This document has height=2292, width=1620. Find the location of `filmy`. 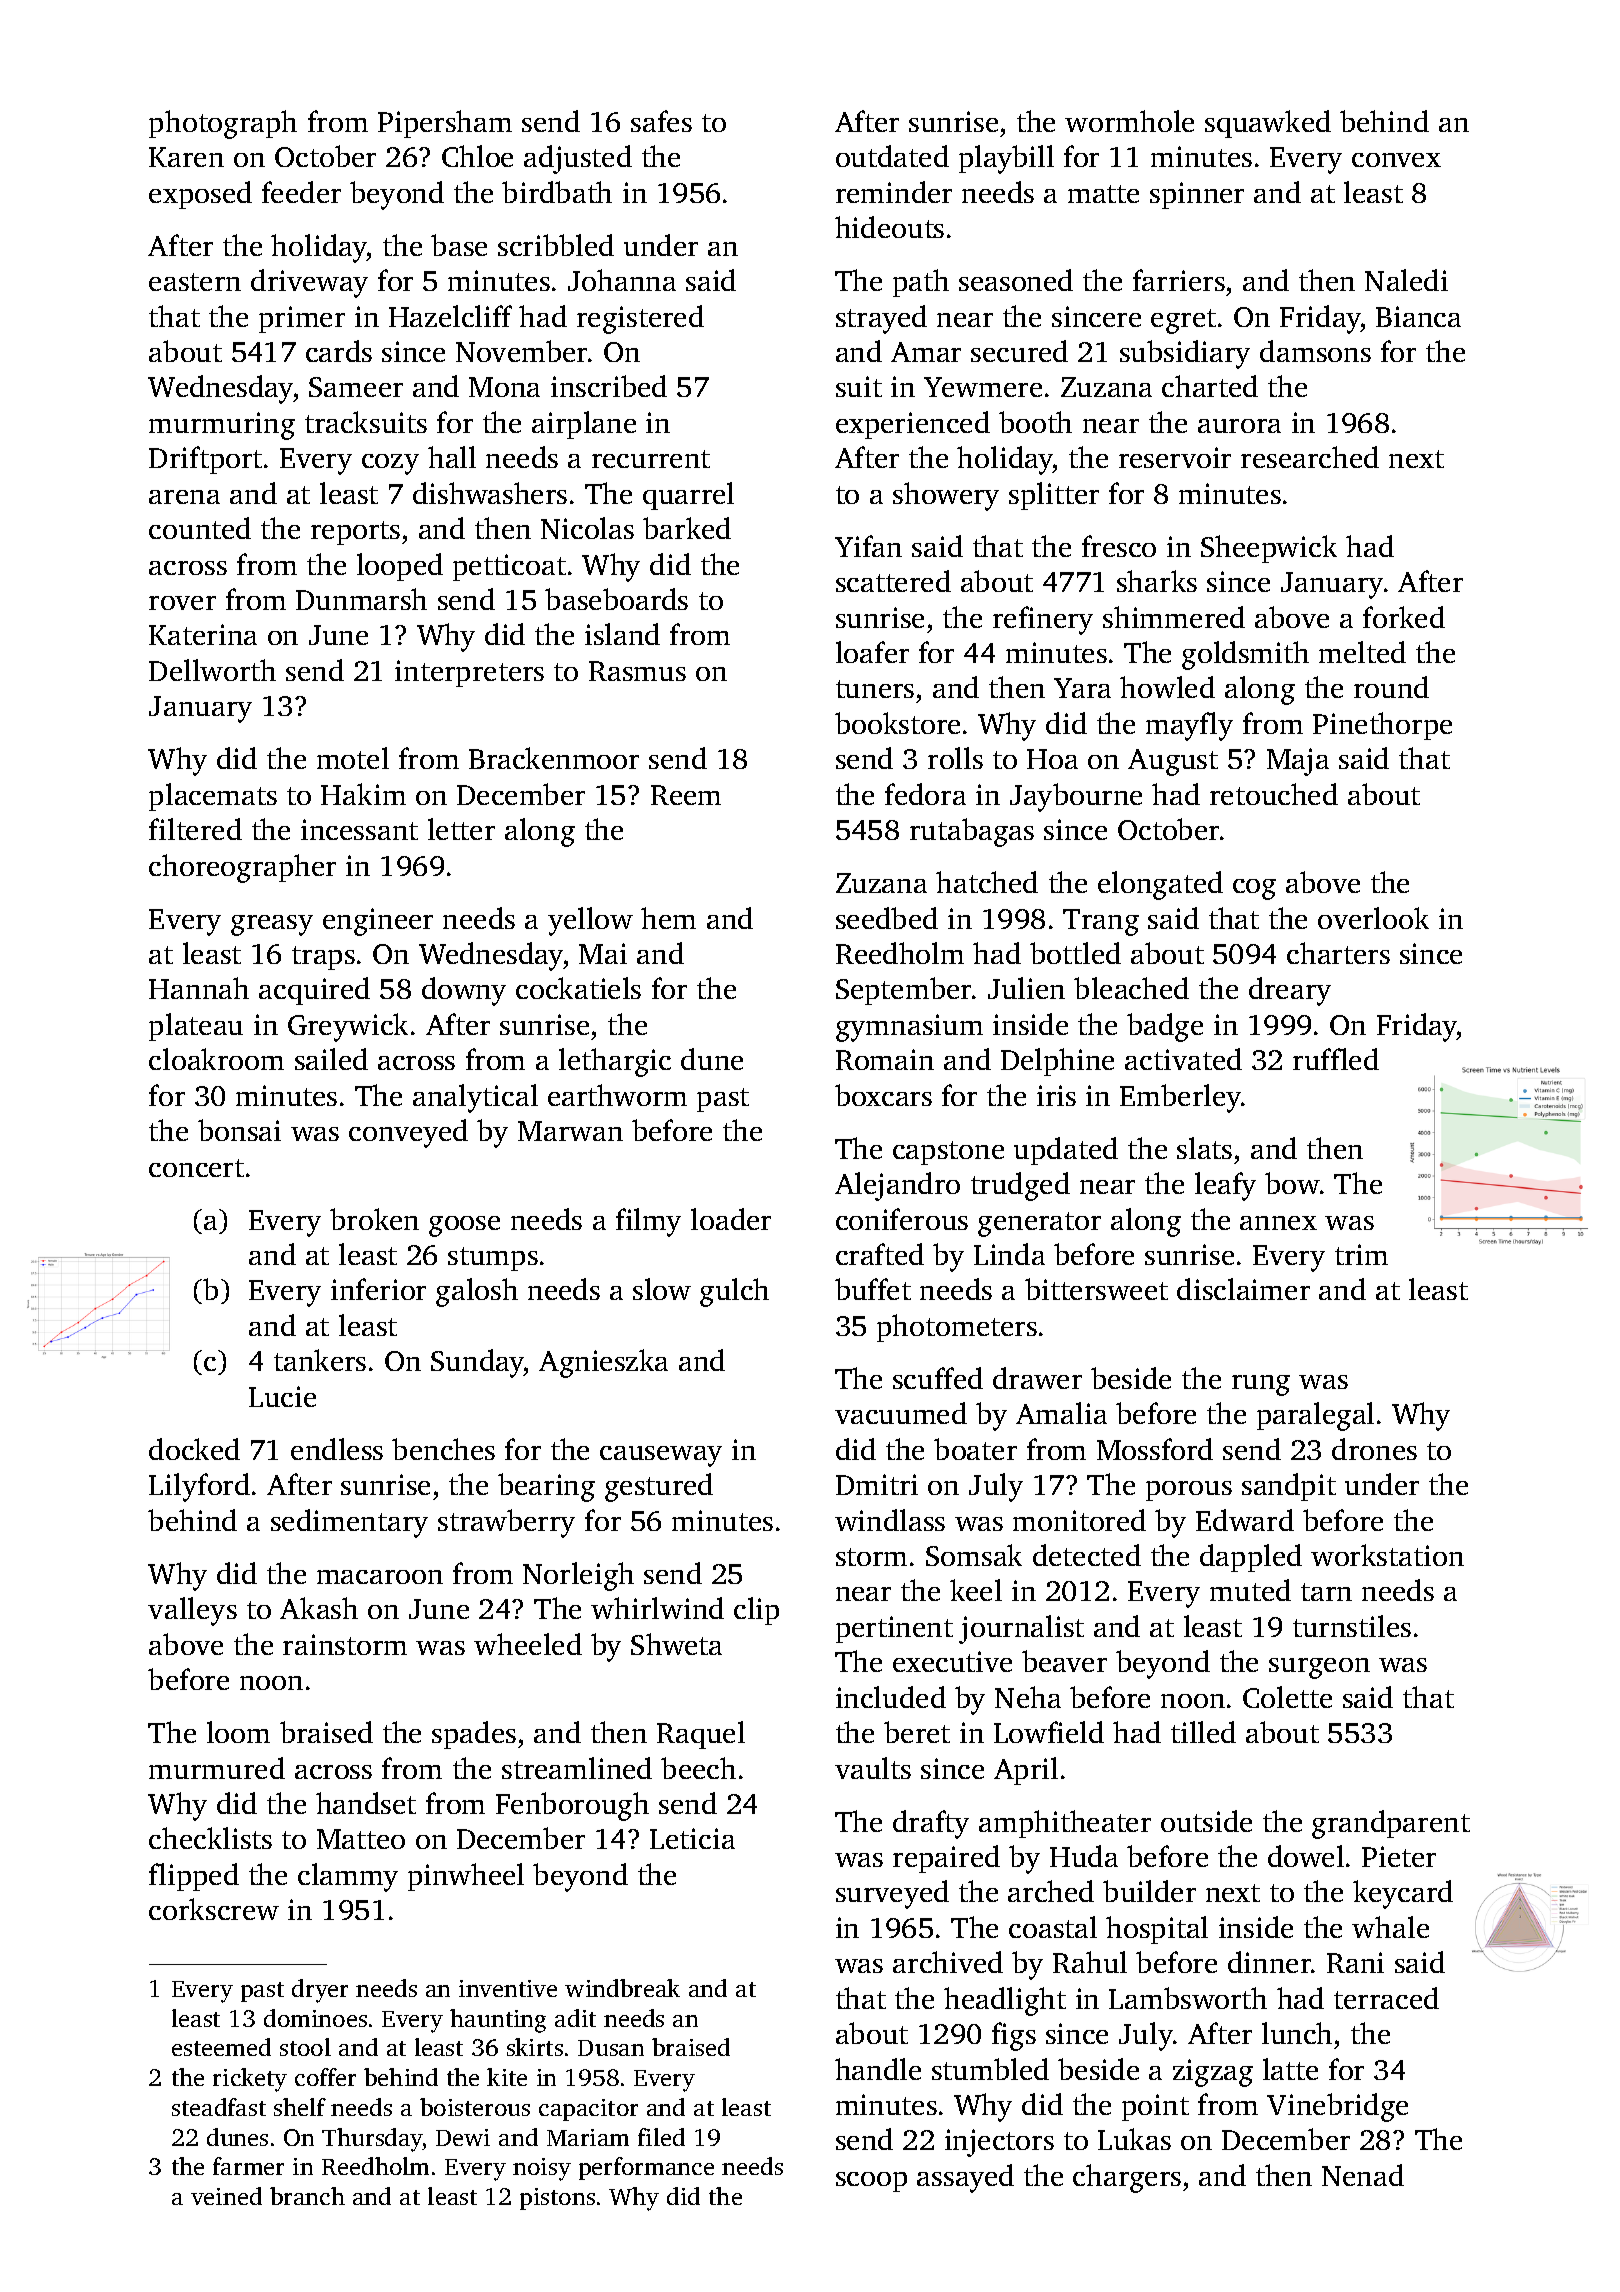

filmy is located at coordinates (648, 1222).
